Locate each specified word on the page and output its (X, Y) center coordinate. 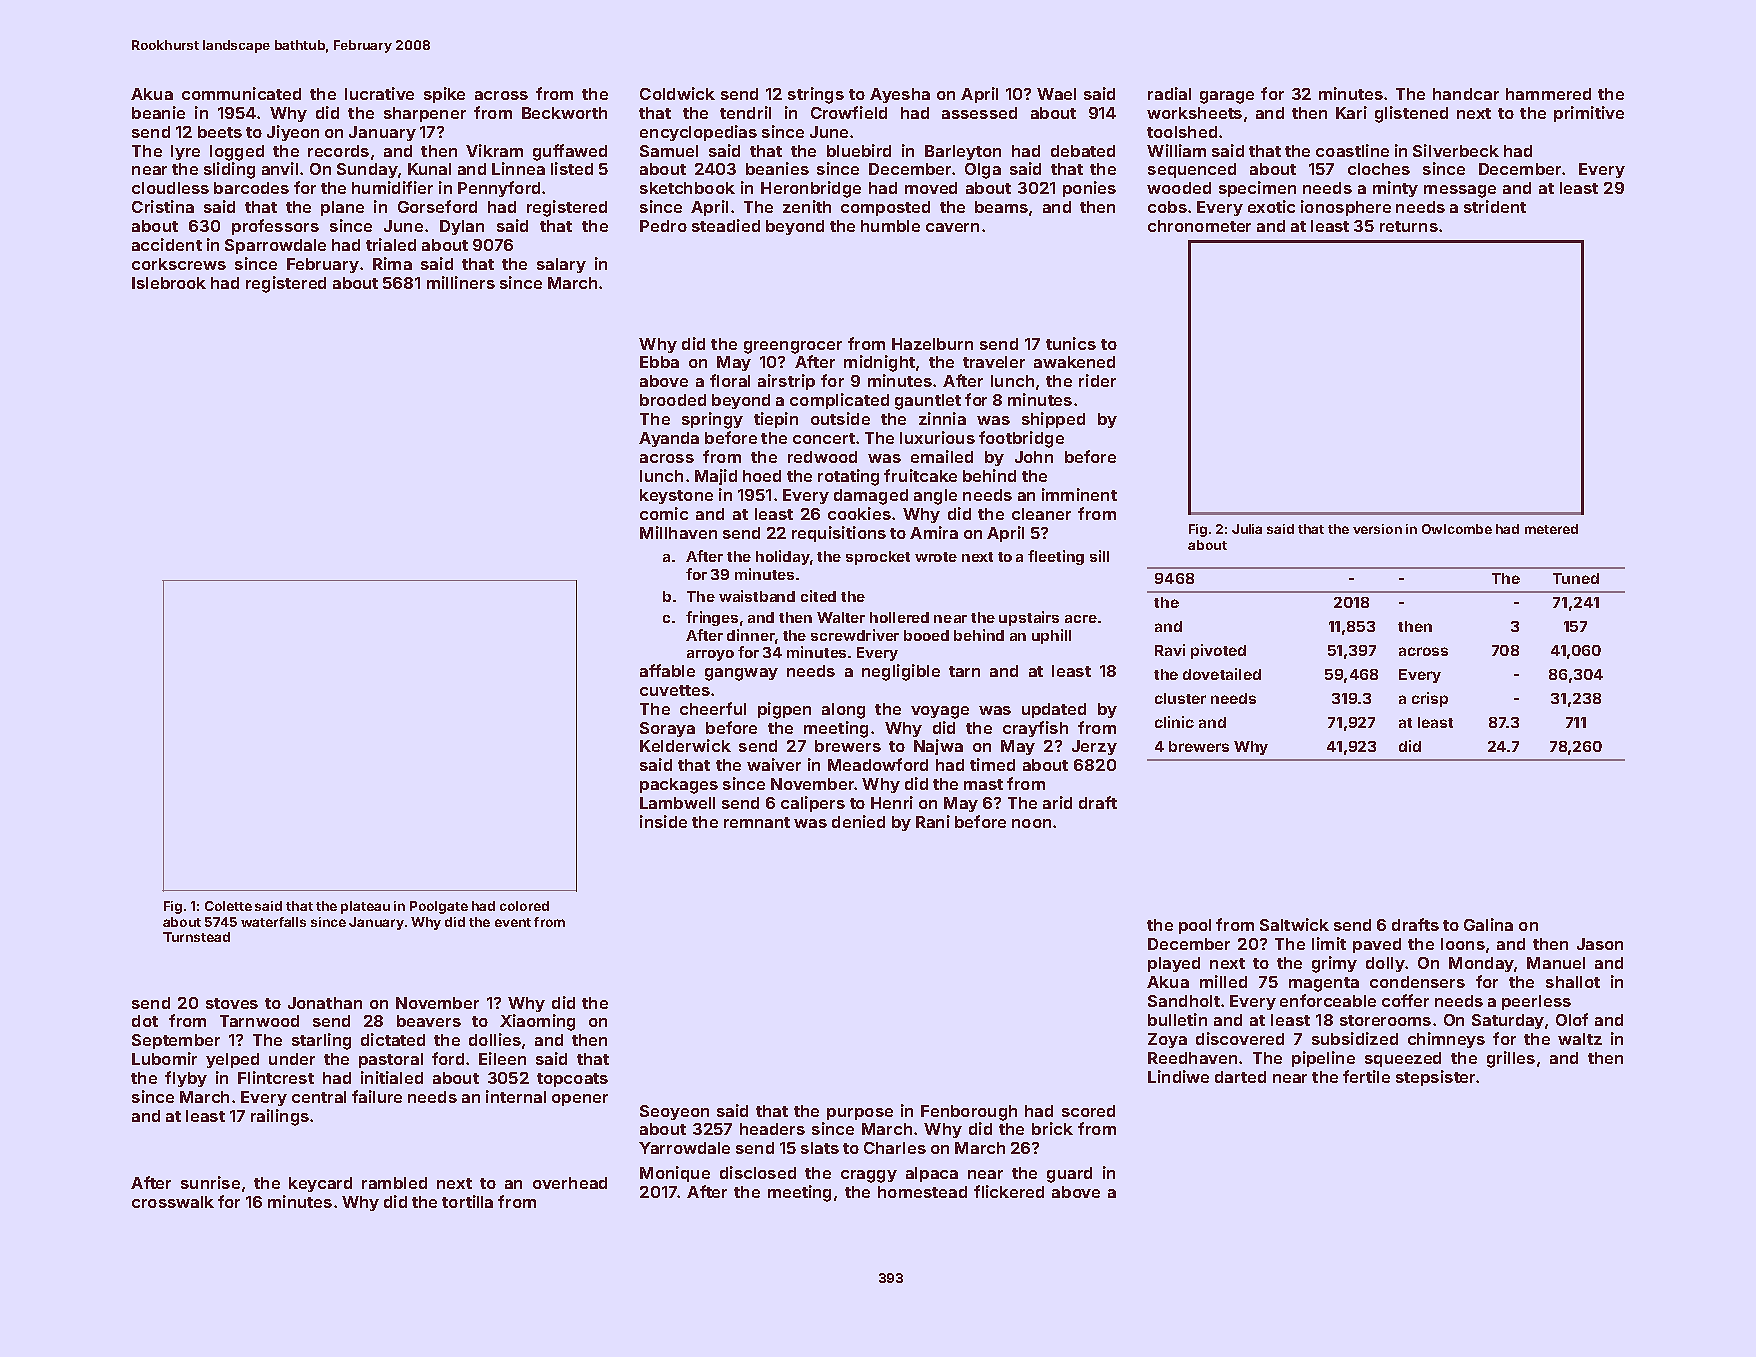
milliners (461, 282)
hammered (1548, 94)
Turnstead (196, 937)
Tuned (1576, 578)
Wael (1056, 94)
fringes (712, 618)
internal (516, 1096)
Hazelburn (932, 344)
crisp (1430, 699)
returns (1409, 226)
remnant (757, 822)
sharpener (425, 114)
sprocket (878, 558)
